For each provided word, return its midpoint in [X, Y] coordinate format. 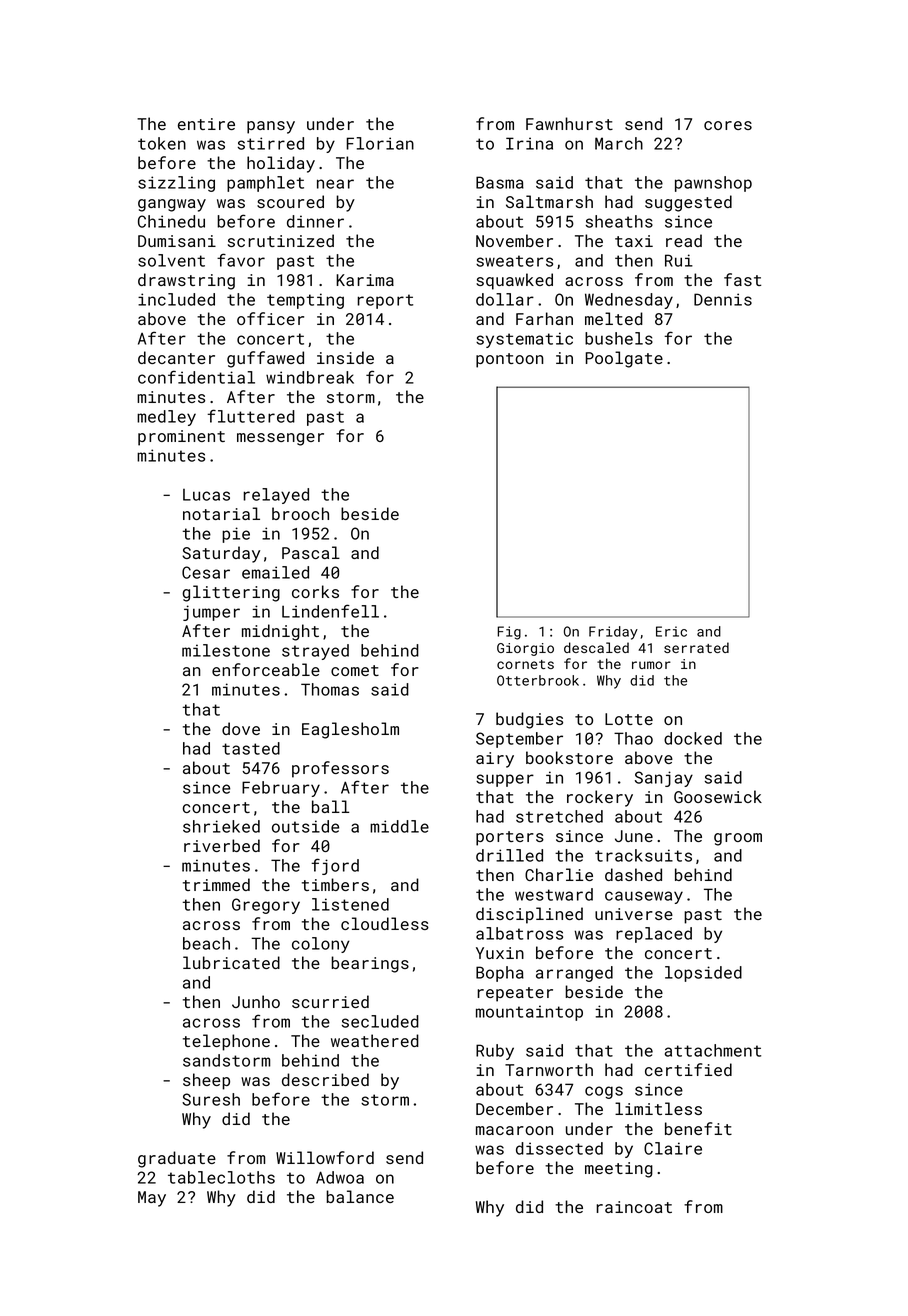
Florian [380, 143]
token [162, 143]
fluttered [251, 416]
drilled [509, 855]
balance [360, 1196]
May [152, 1199]
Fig [509, 633]
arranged [574, 974]
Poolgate [624, 359]
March [619, 143]
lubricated [231, 962]
